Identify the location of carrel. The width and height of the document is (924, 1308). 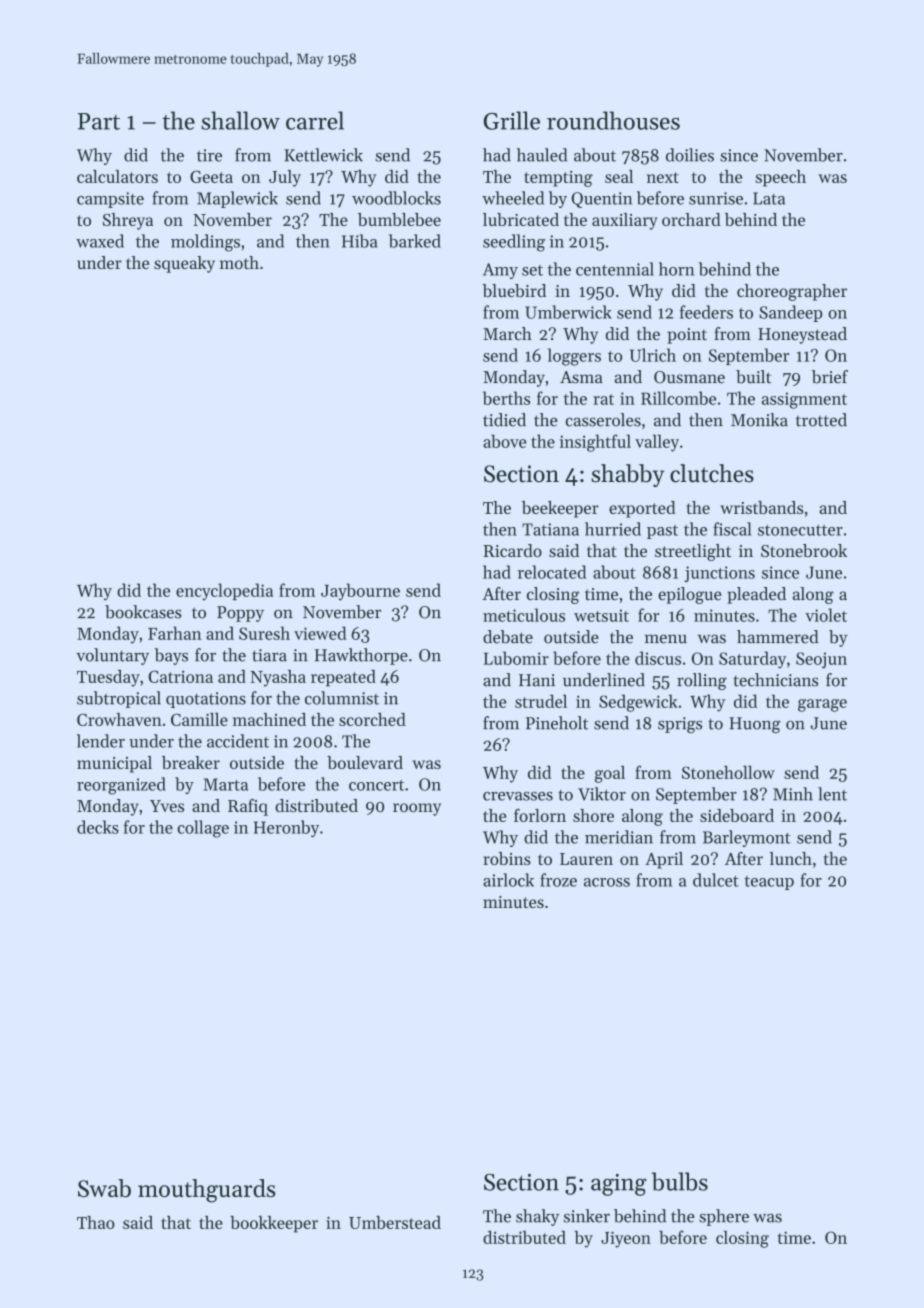
(315, 120).
